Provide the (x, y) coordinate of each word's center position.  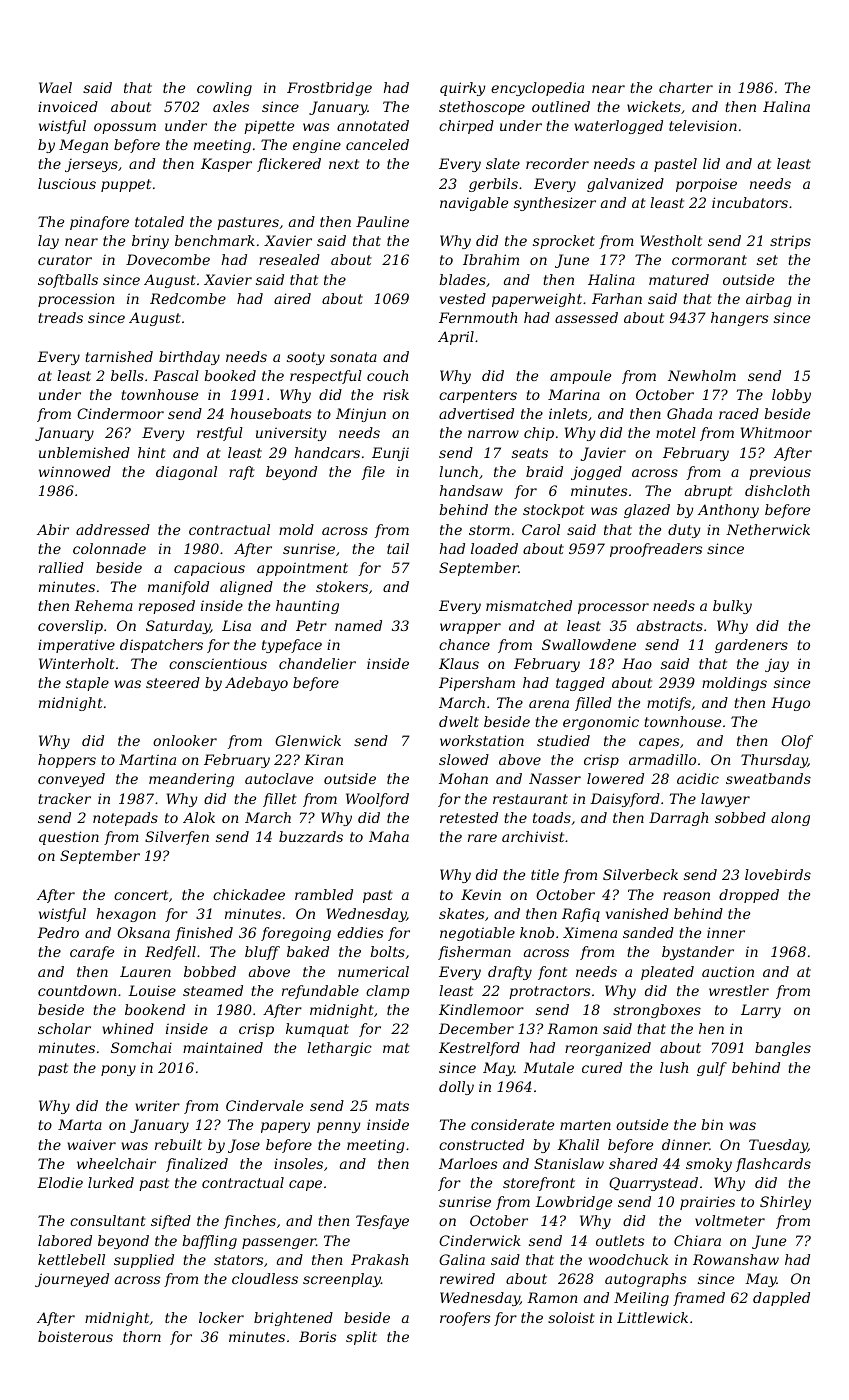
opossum (125, 128)
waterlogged (619, 127)
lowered (615, 778)
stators (238, 1260)
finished (204, 934)
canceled (377, 144)
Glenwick (308, 740)
